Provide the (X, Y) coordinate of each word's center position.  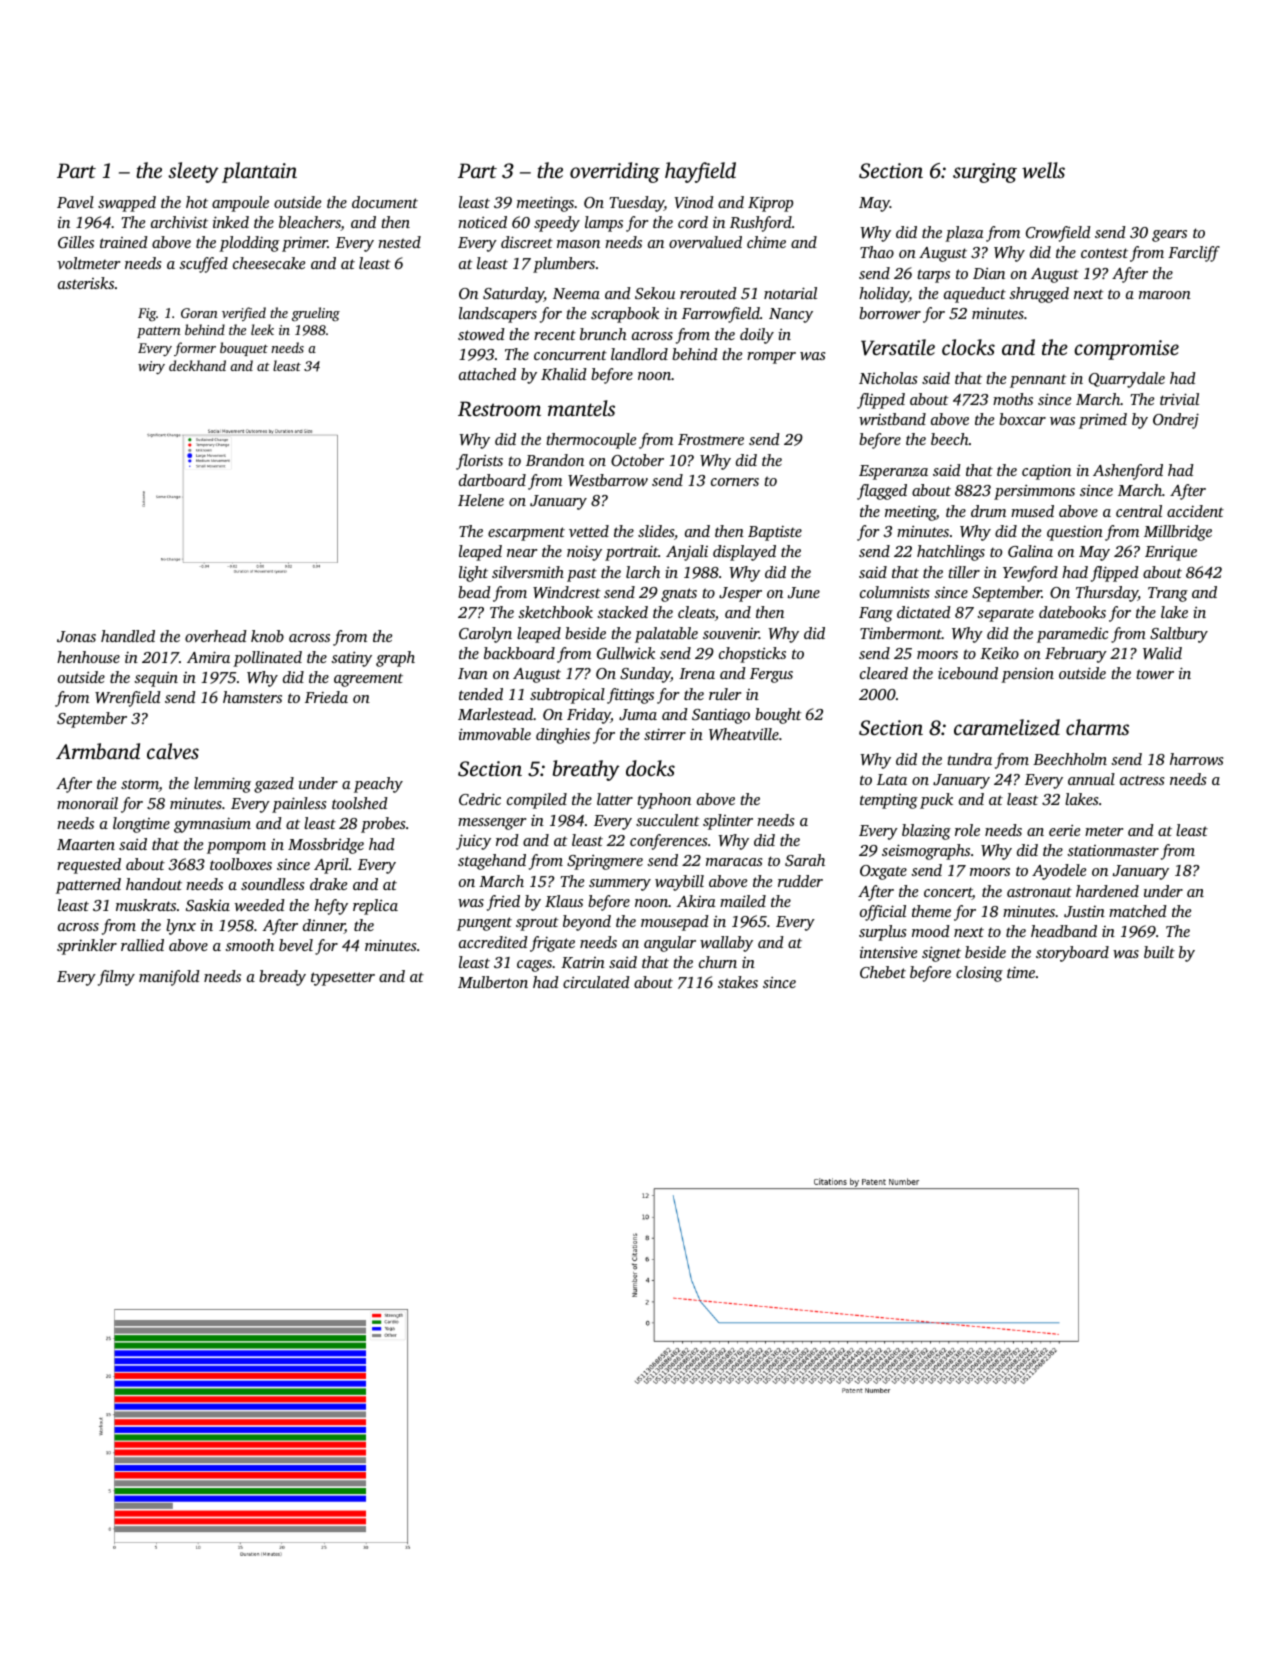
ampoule (240, 204)
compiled (537, 801)
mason (578, 244)
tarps (933, 276)
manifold (169, 978)
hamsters (252, 697)
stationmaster (1113, 850)
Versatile (898, 347)
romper (771, 358)
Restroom (499, 409)
